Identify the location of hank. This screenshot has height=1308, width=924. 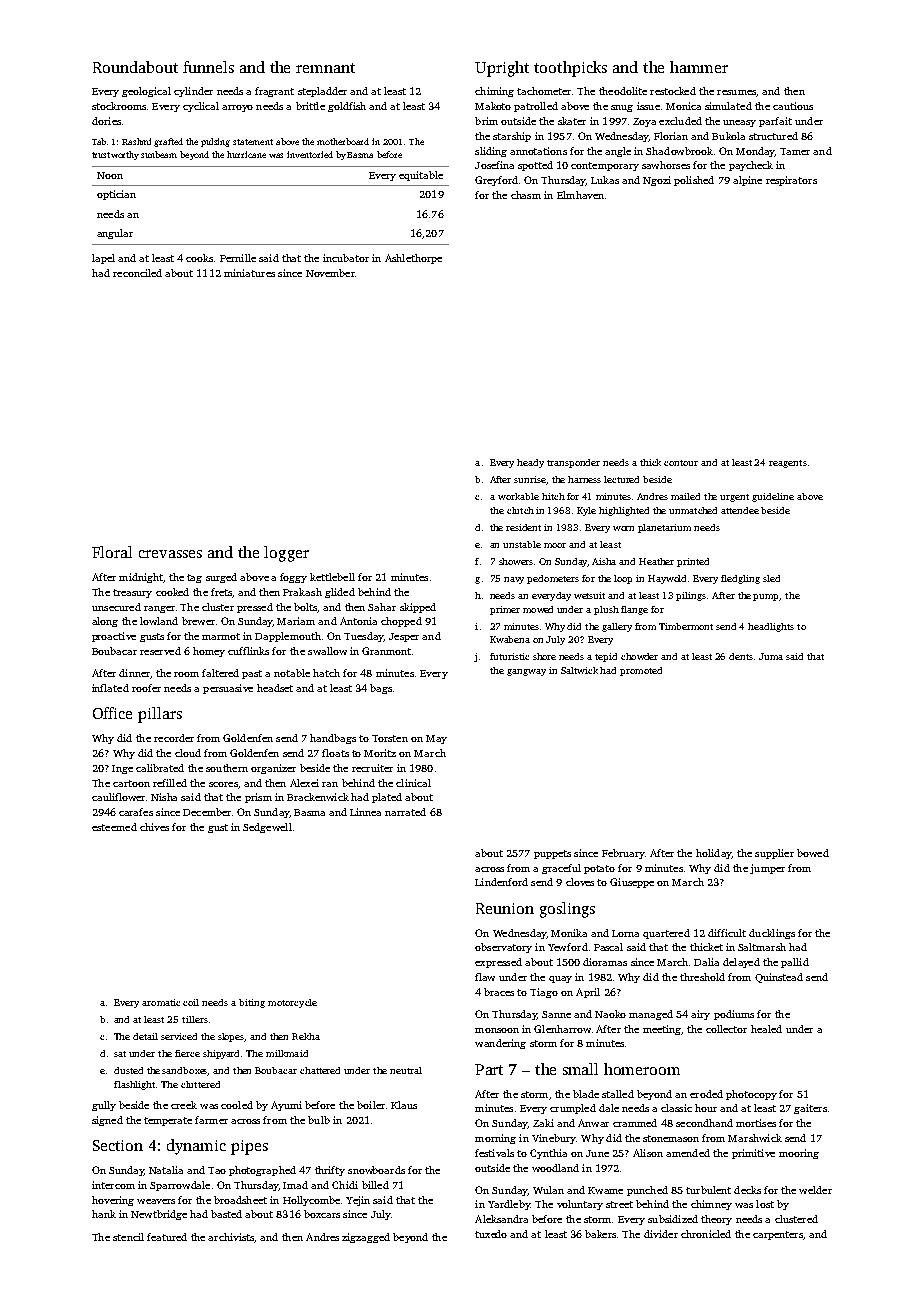
(104, 1214).
